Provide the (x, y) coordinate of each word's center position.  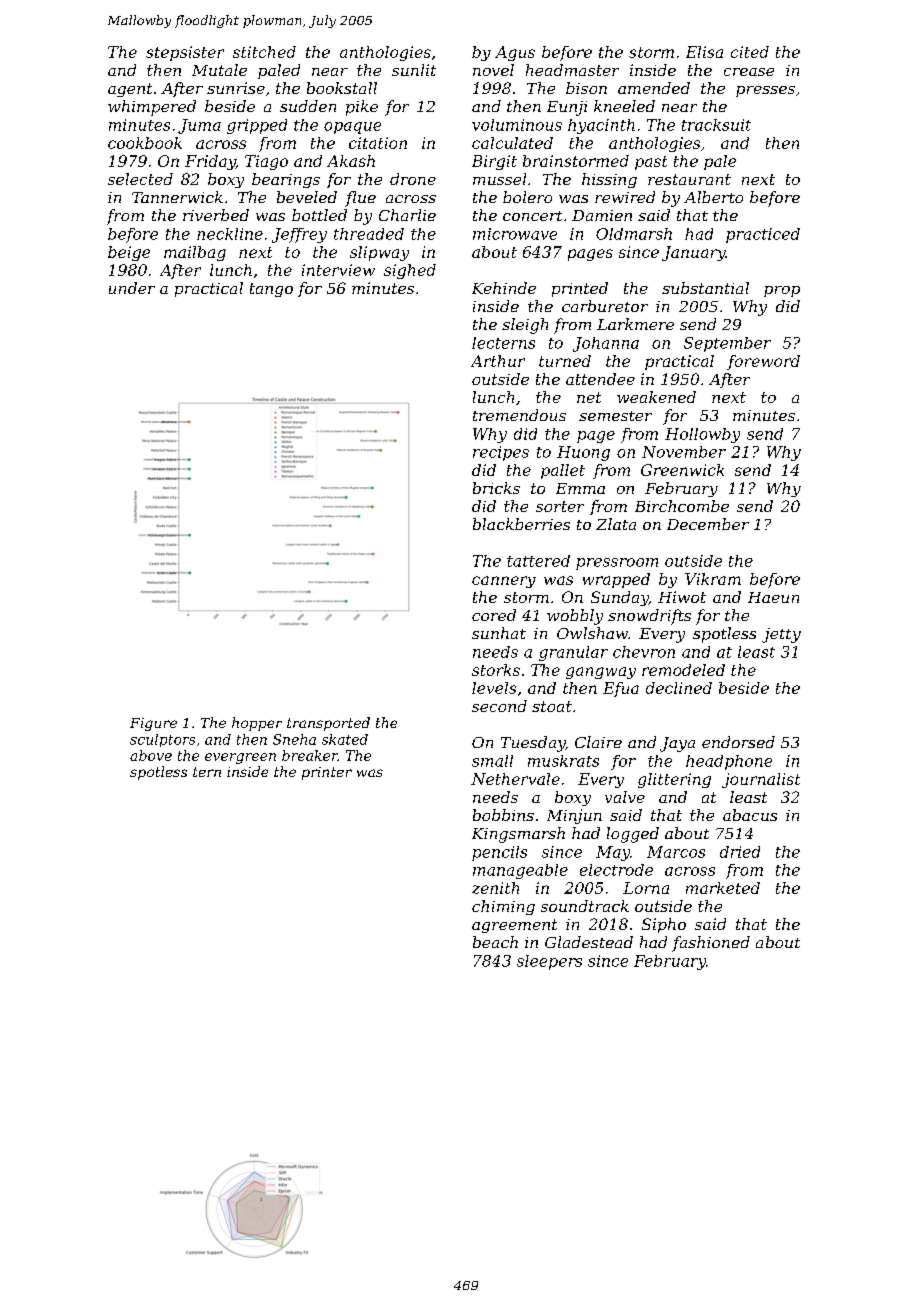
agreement (514, 926)
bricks (496, 488)
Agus (515, 53)
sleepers (549, 962)
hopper (257, 724)
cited (750, 52)
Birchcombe (682, 506)
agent (130, 90)
